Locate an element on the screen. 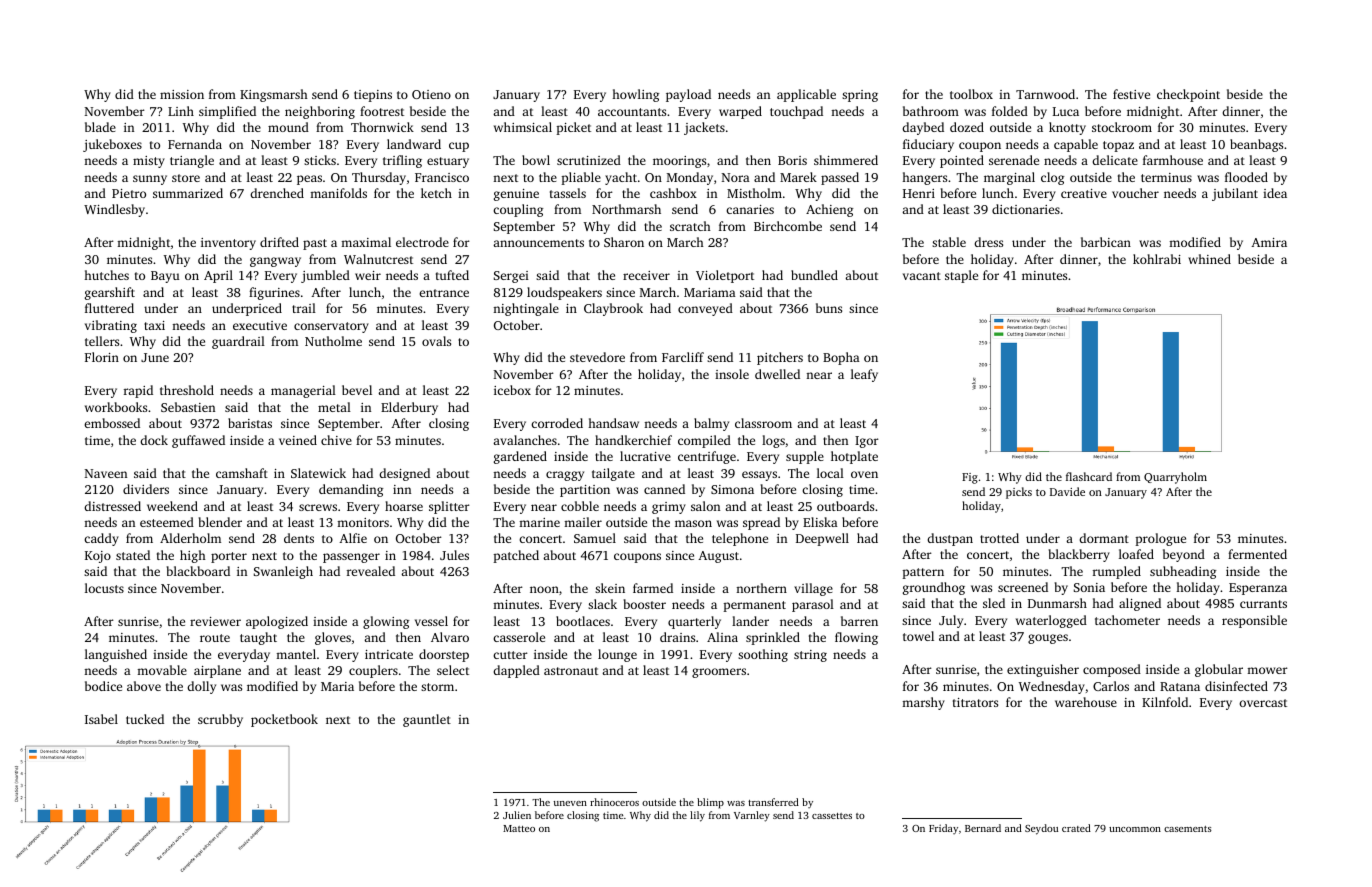 This screenshot has width=1372, height=887. Henri is located at coordinates (919, 193).
